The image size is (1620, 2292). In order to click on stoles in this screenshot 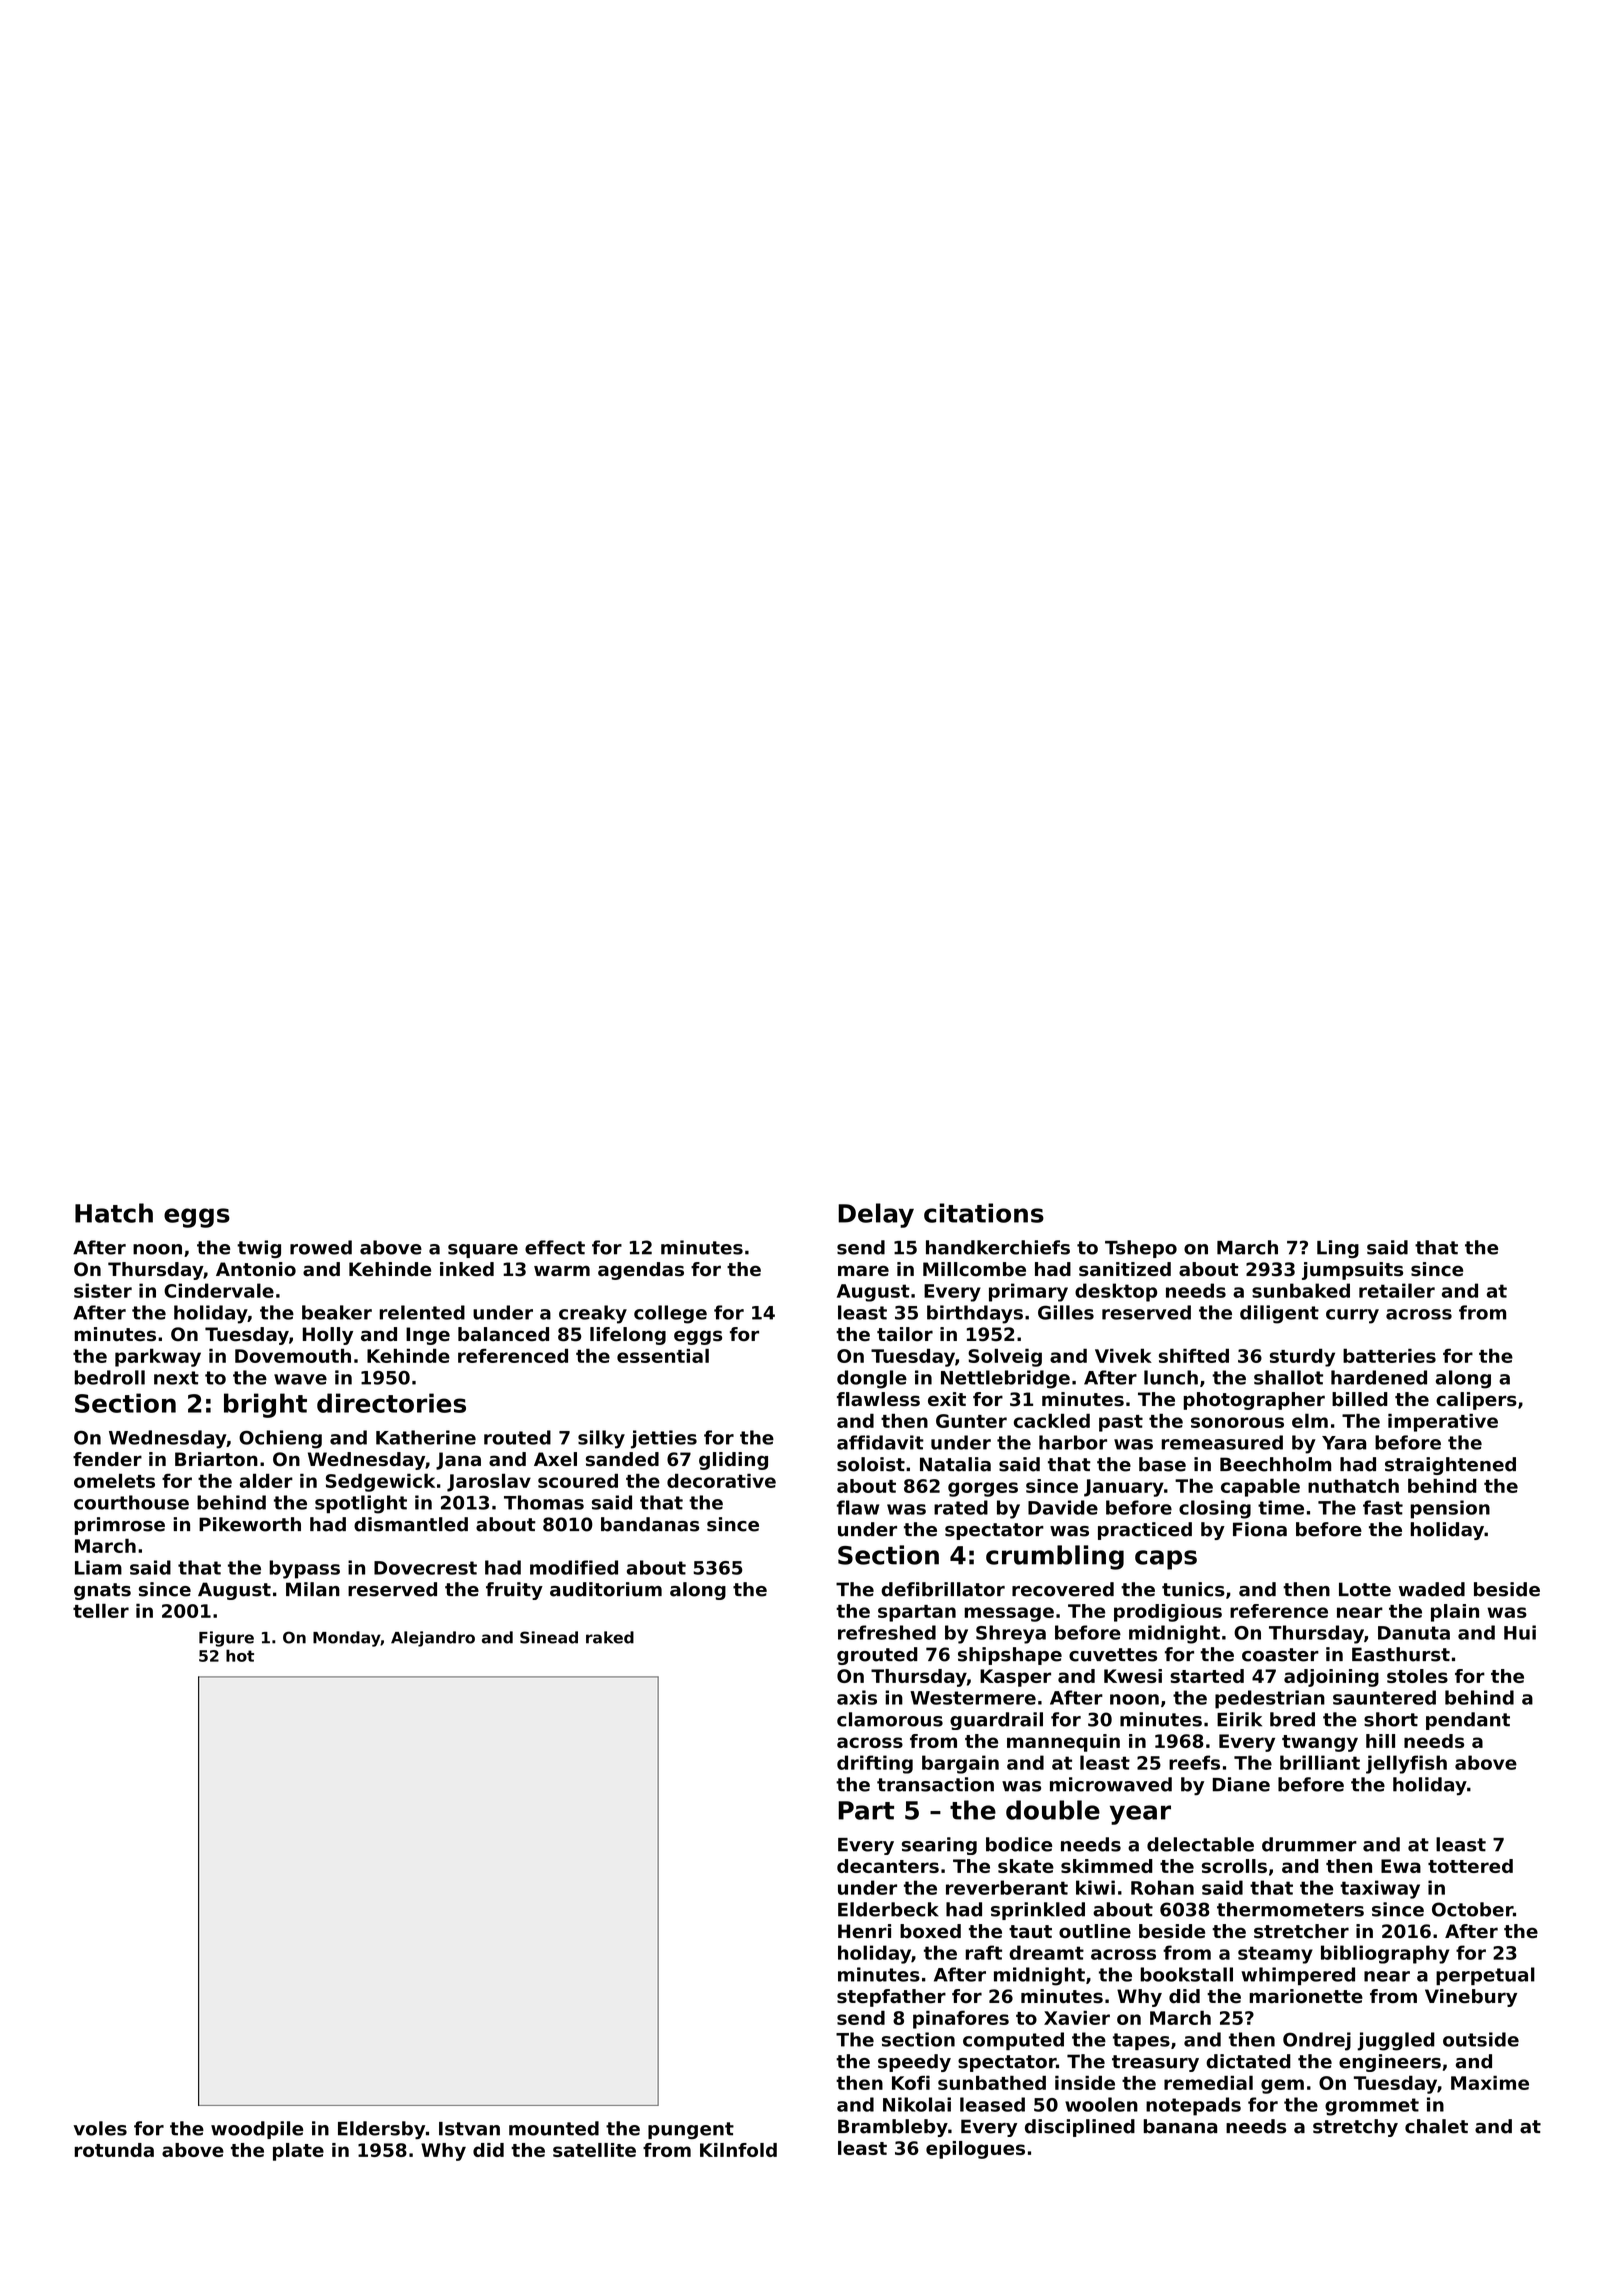, I will do `click(1417, 1676)`.
